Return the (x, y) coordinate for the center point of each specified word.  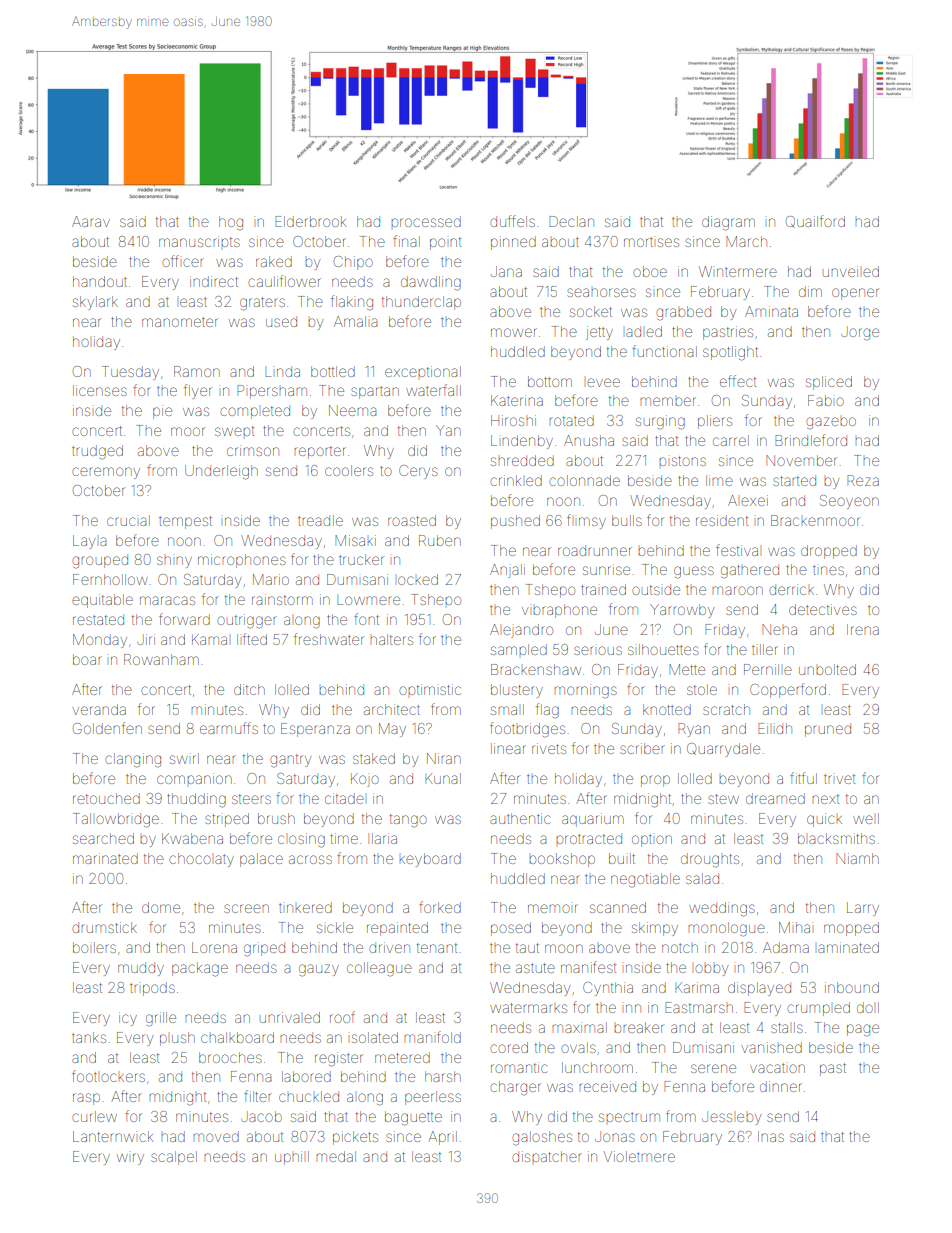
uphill (292, 1158)
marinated (105, 858)
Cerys (418, 472)
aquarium (593, 820)
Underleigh (221, 472)
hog (231, 223)
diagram (728, 223)
